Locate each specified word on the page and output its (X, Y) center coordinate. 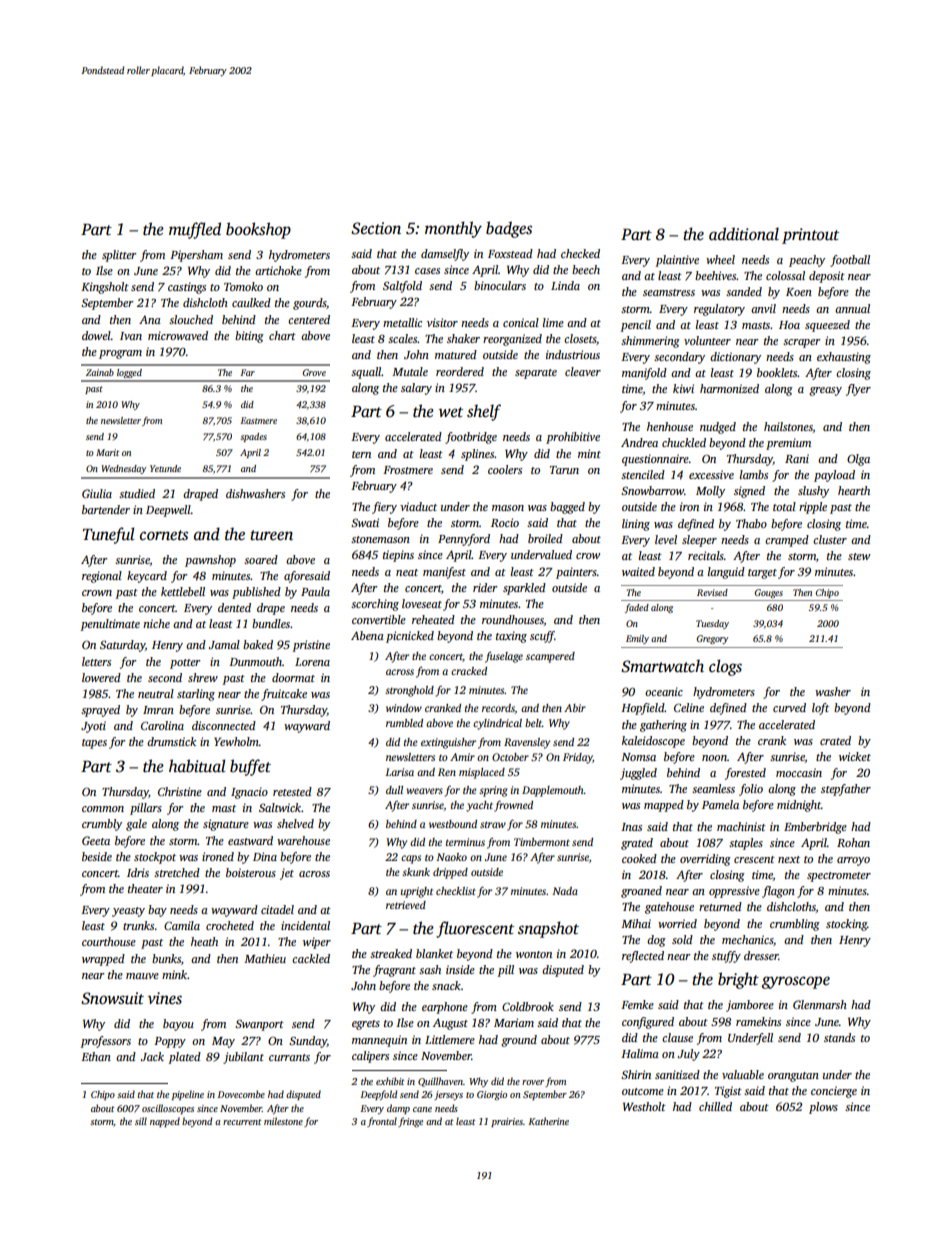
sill (141, 1121)
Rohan (853, 842)
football (850, 261)
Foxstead (510, 253)
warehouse (303, 840)
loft (820, 709)
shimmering (650, 342)
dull (394, 790)
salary (416, 389)
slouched (191, 319)
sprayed (100, 711)
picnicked (410, 637)
